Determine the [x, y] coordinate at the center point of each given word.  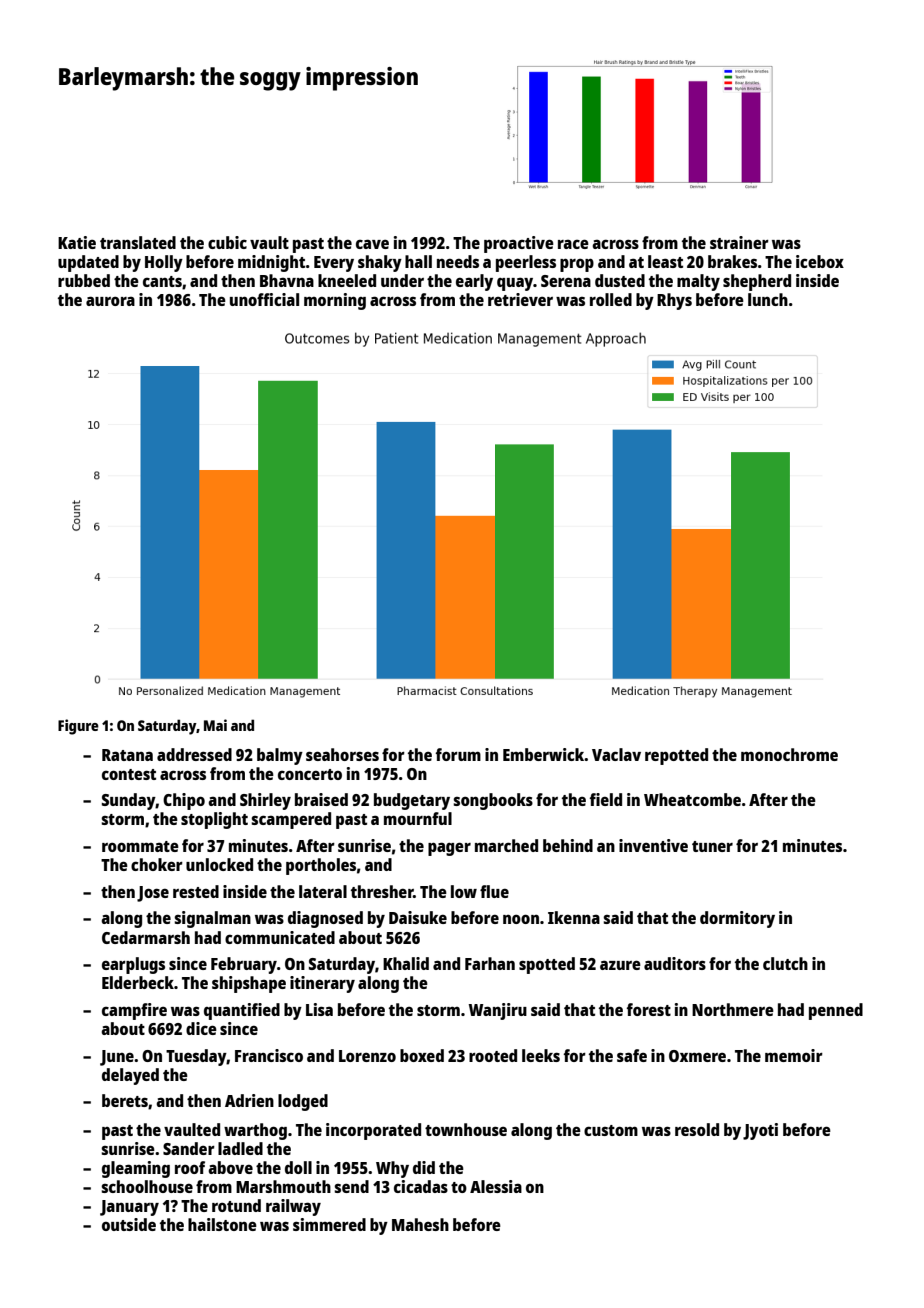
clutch [785, 963]
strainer [739, 242]
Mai [215, 725]
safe [632, 1055]
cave [372, 244]
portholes [321, 866]
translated [138, 242]
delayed [130, 1076]
